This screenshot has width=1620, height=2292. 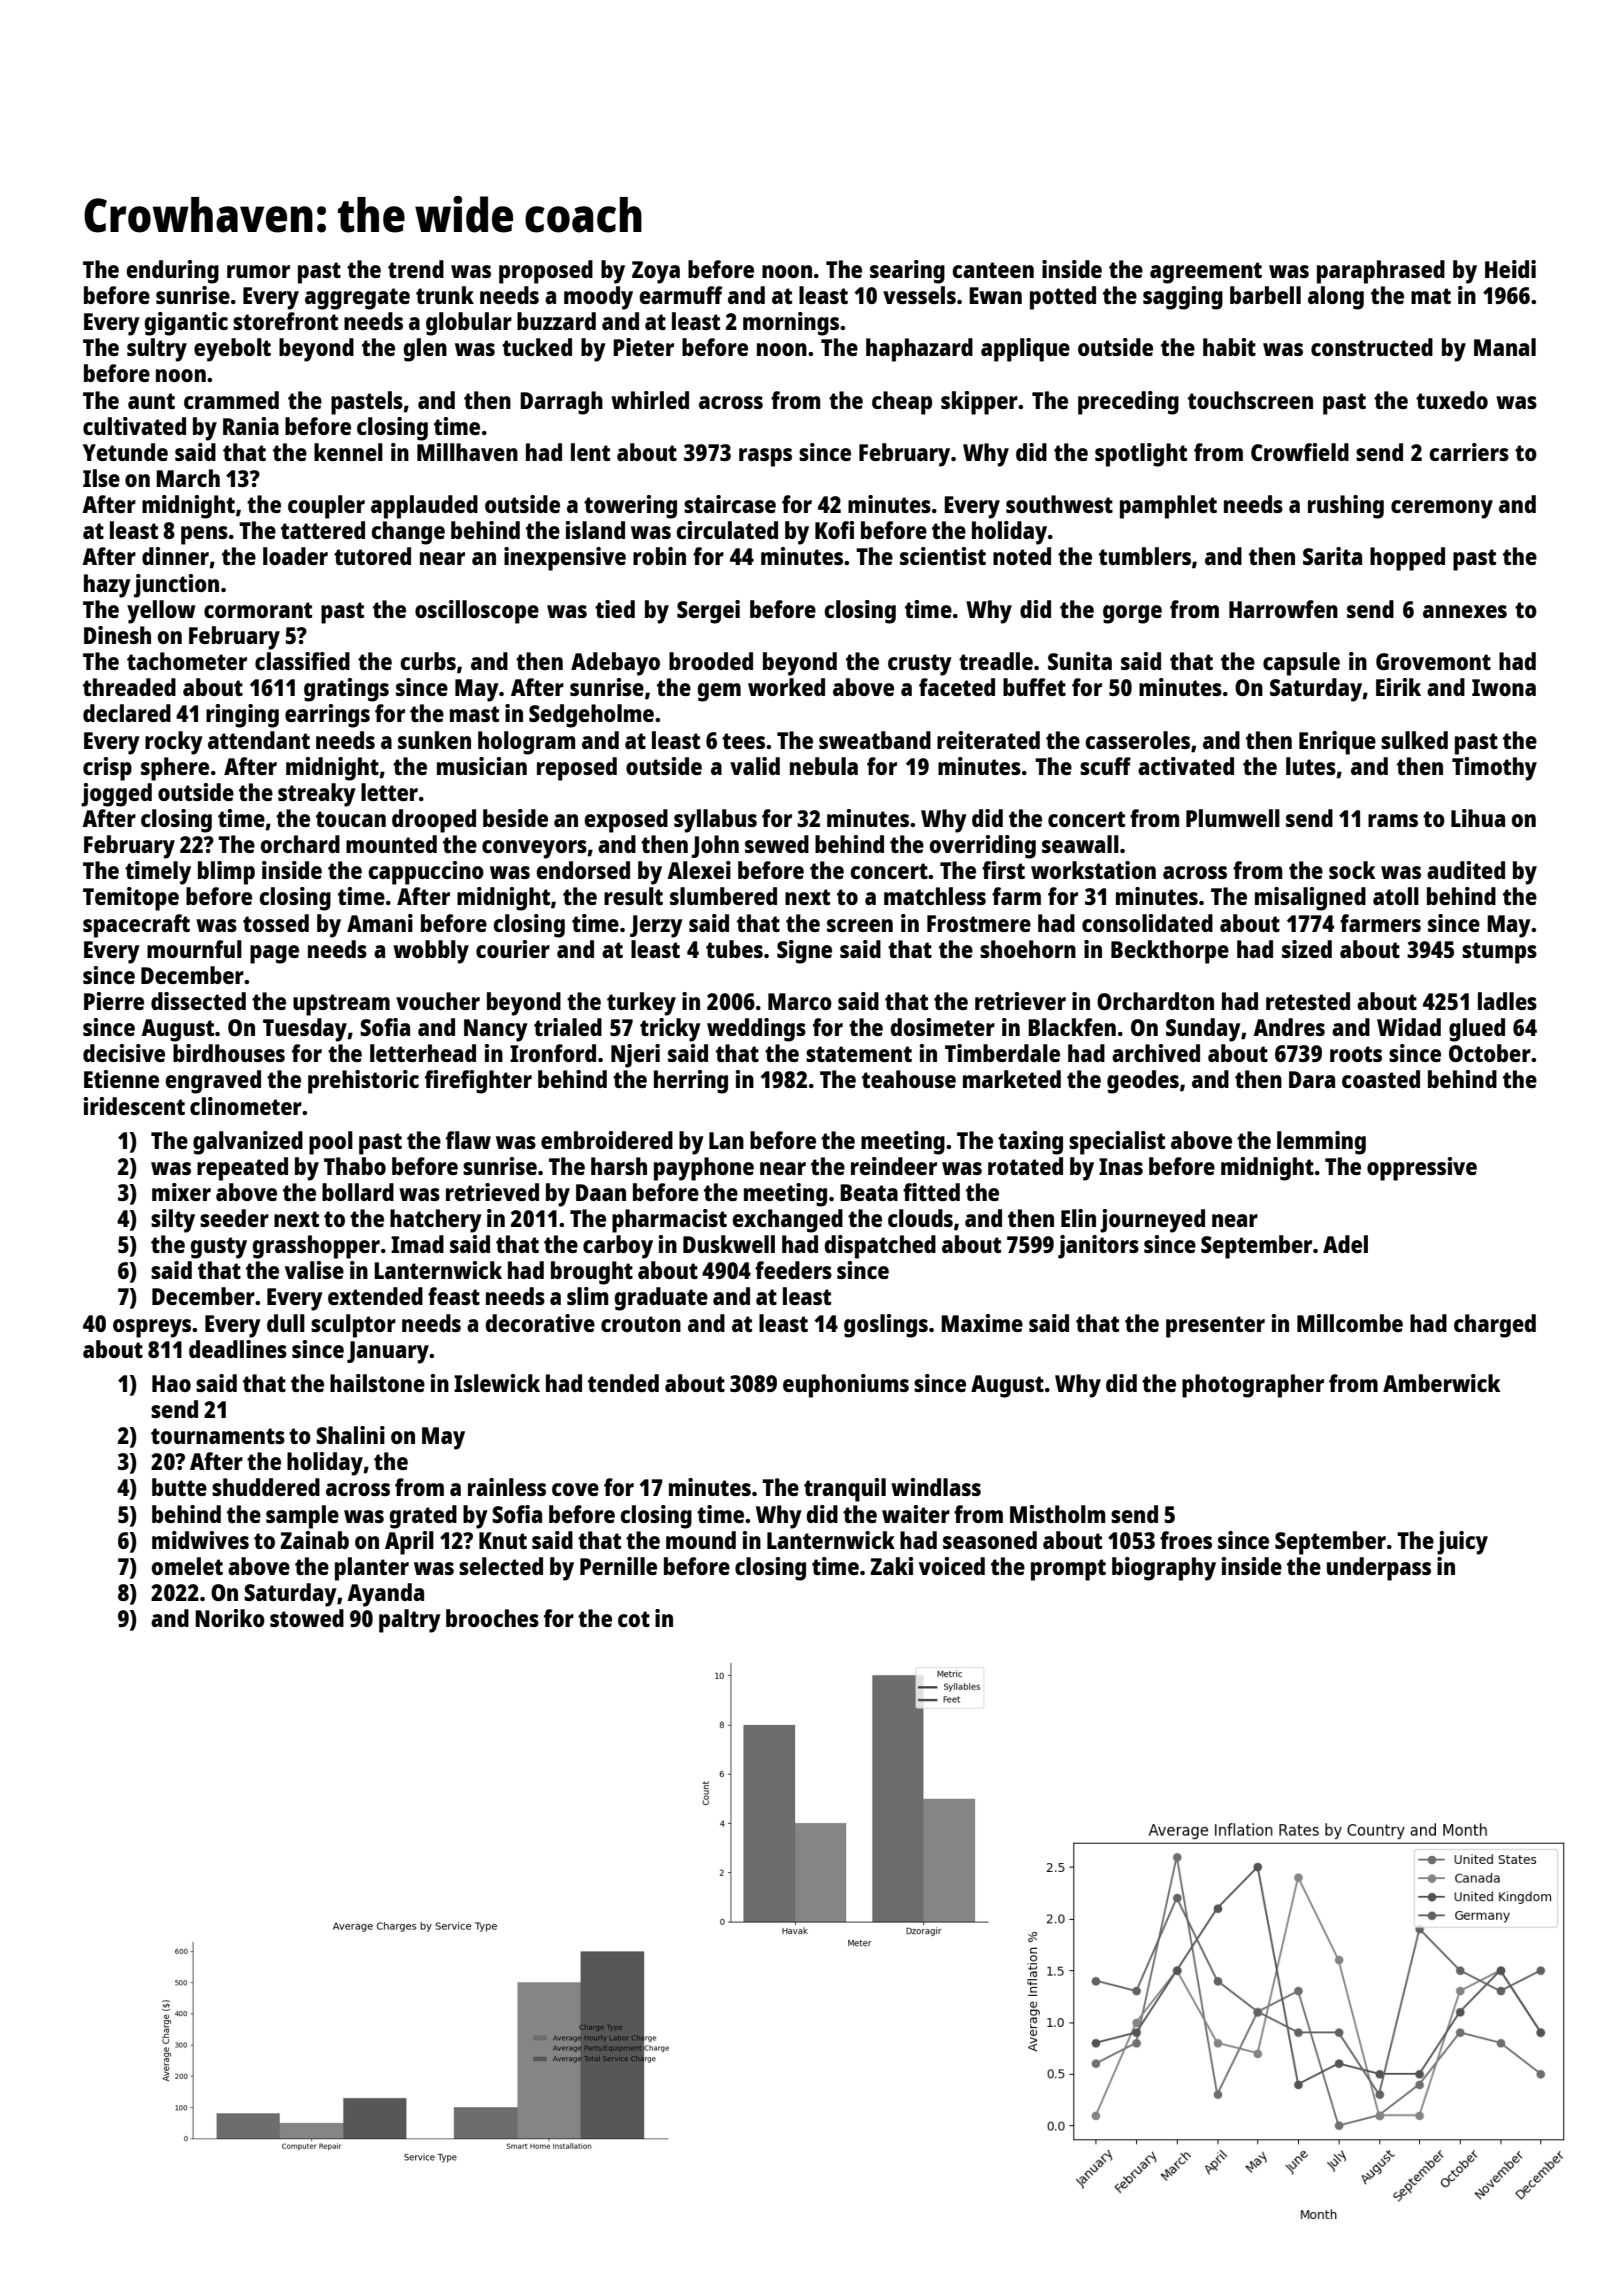 What do you see at coordinates (1465, 611) in the screenshot?
I see `annexes` at bounding box center [1465, 611].
